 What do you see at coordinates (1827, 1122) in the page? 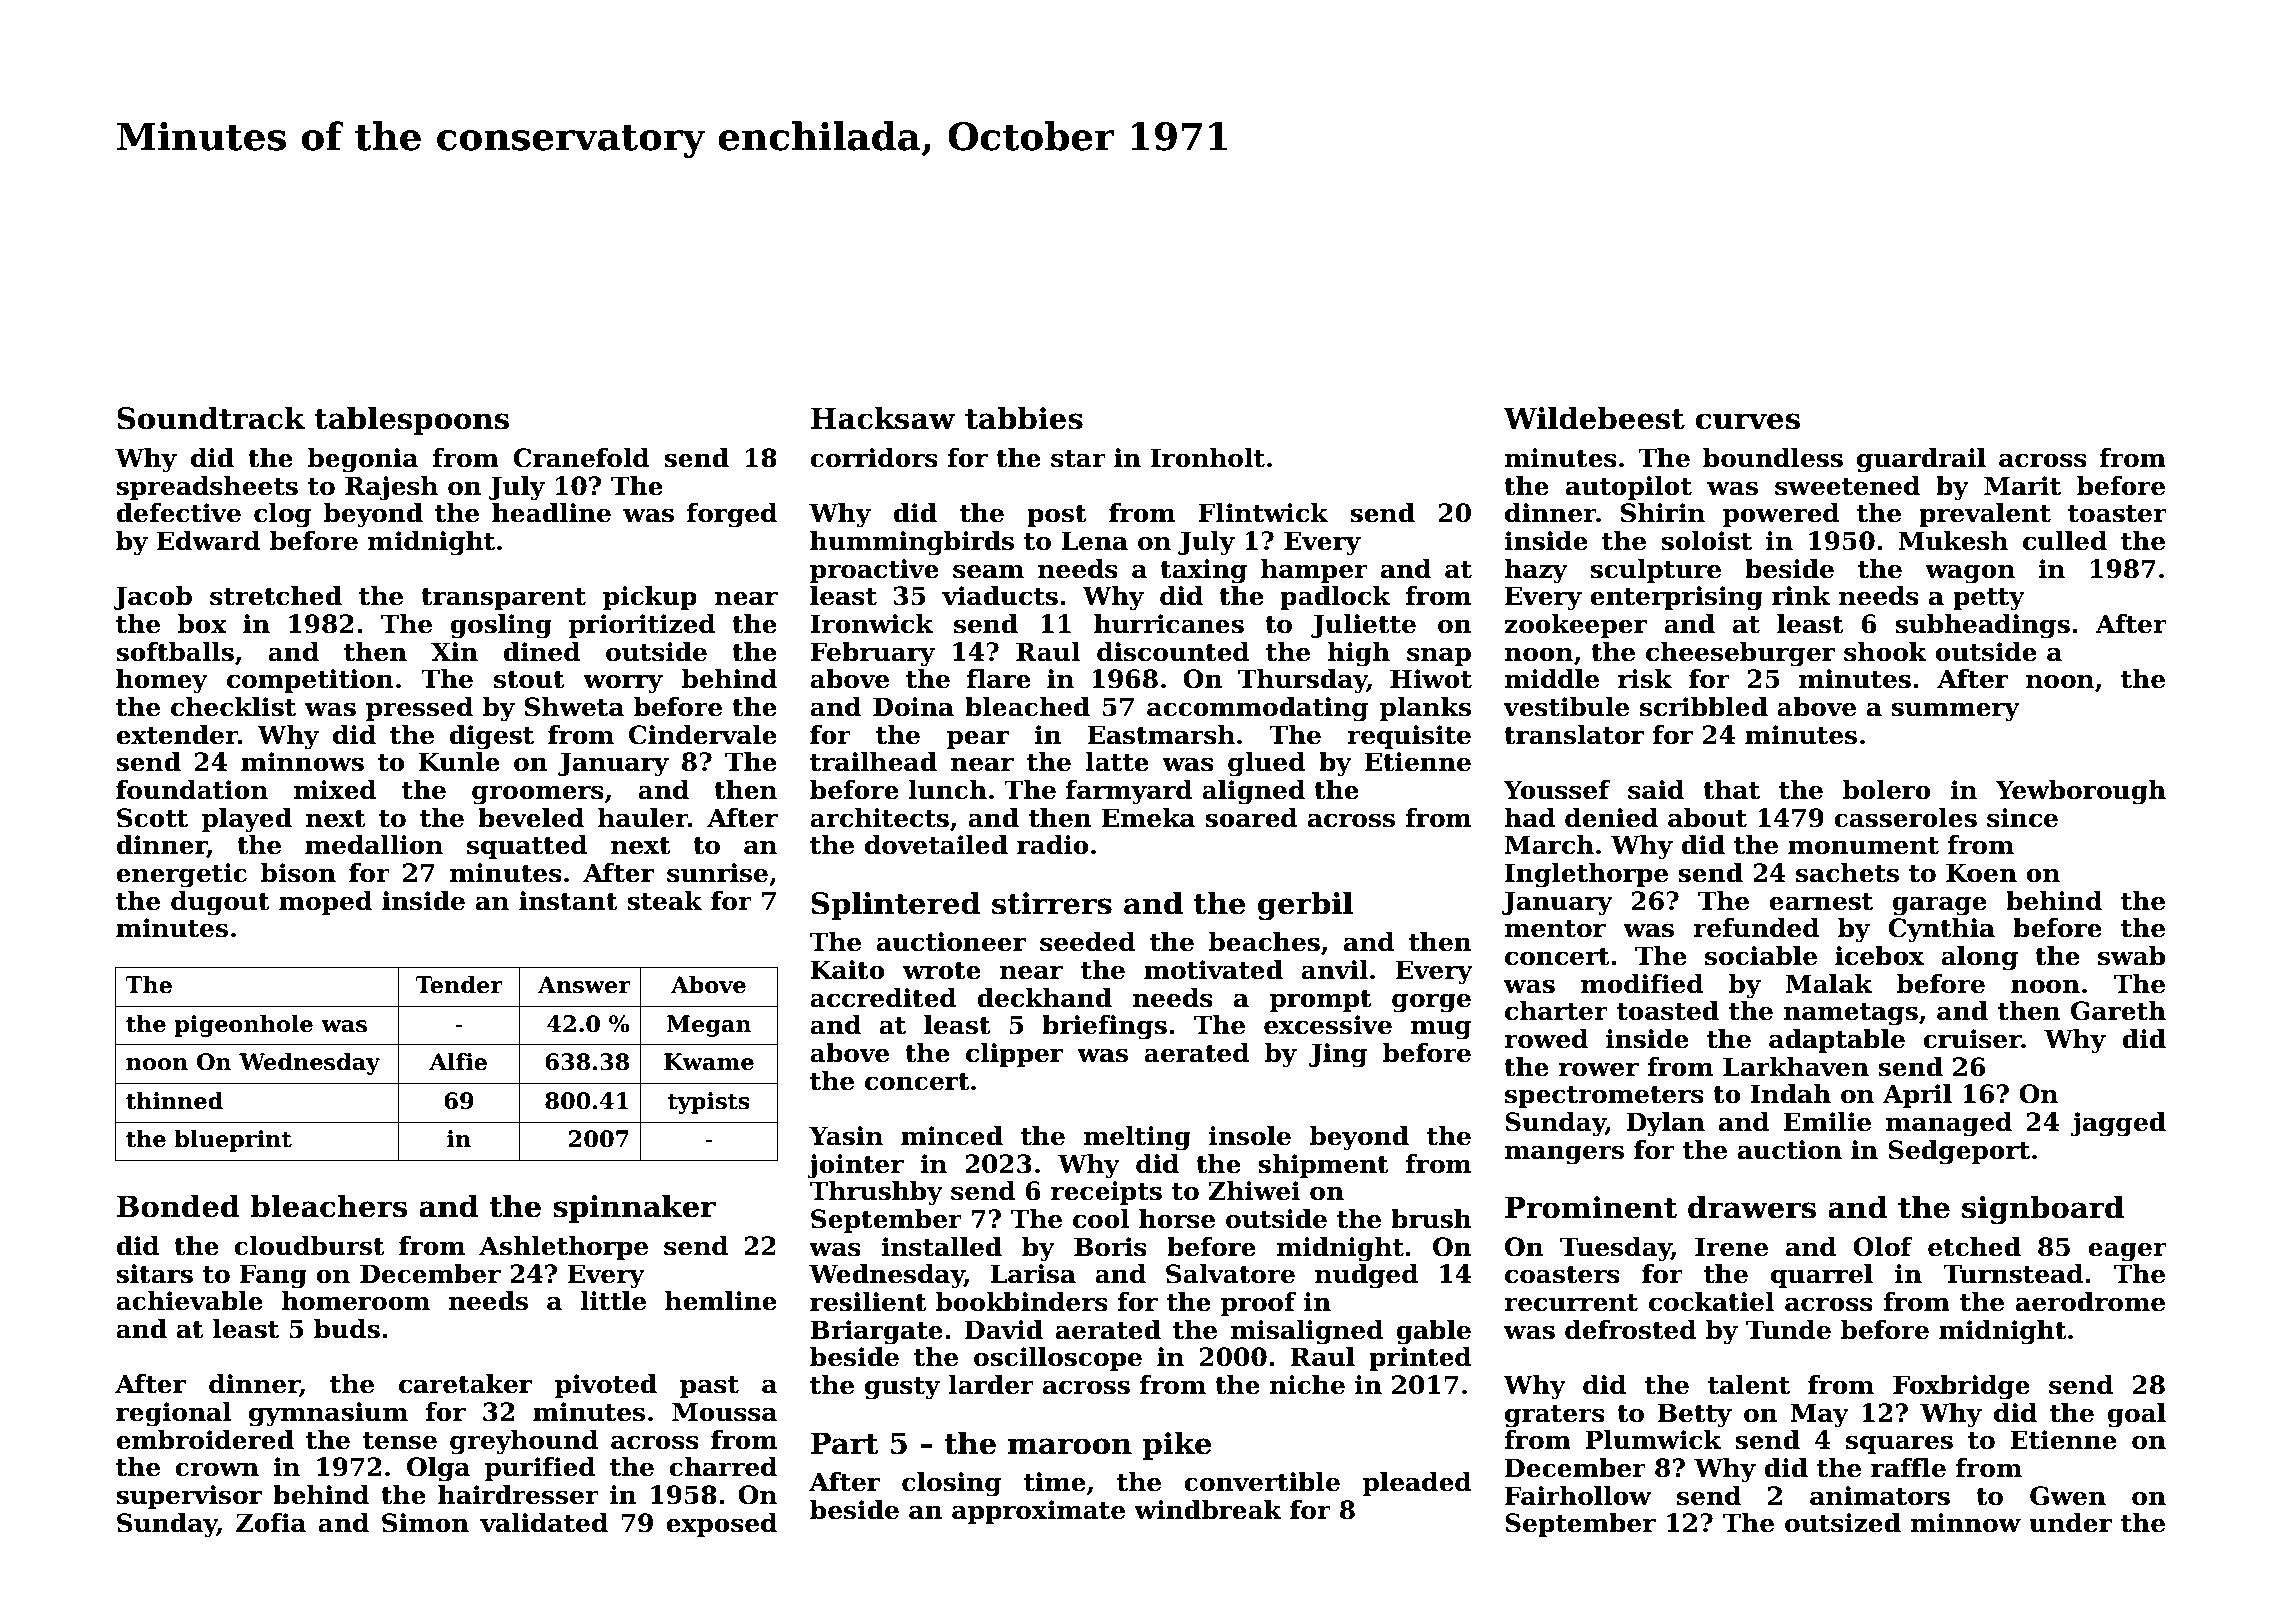
I see `Emilie` at bounding box center [1827, 1122].
